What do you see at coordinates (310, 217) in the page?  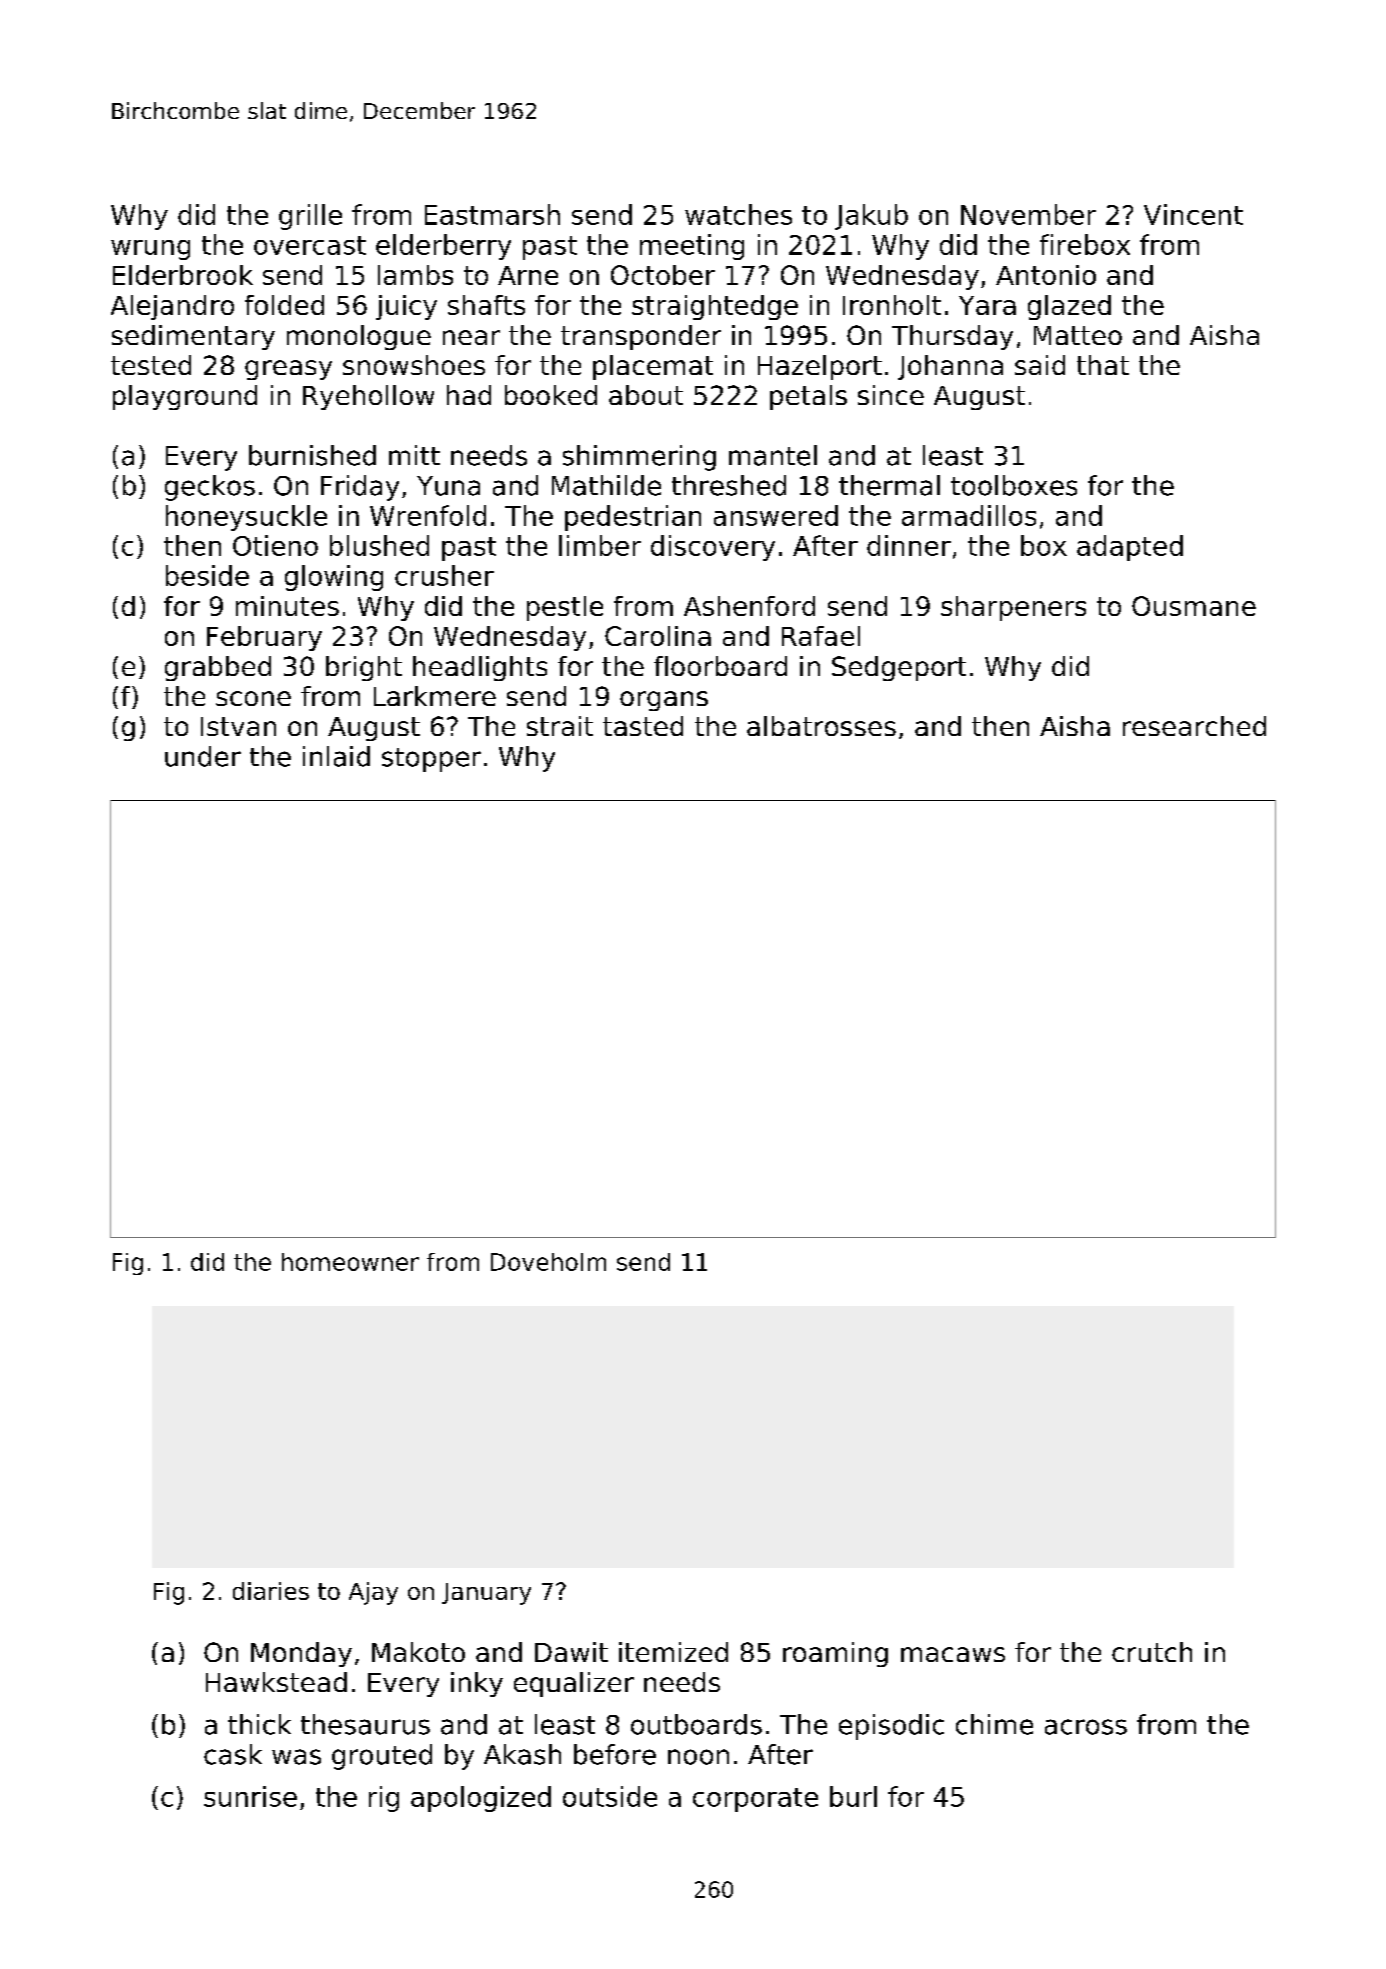 I see `grille` at bounding box center [310, 217].
